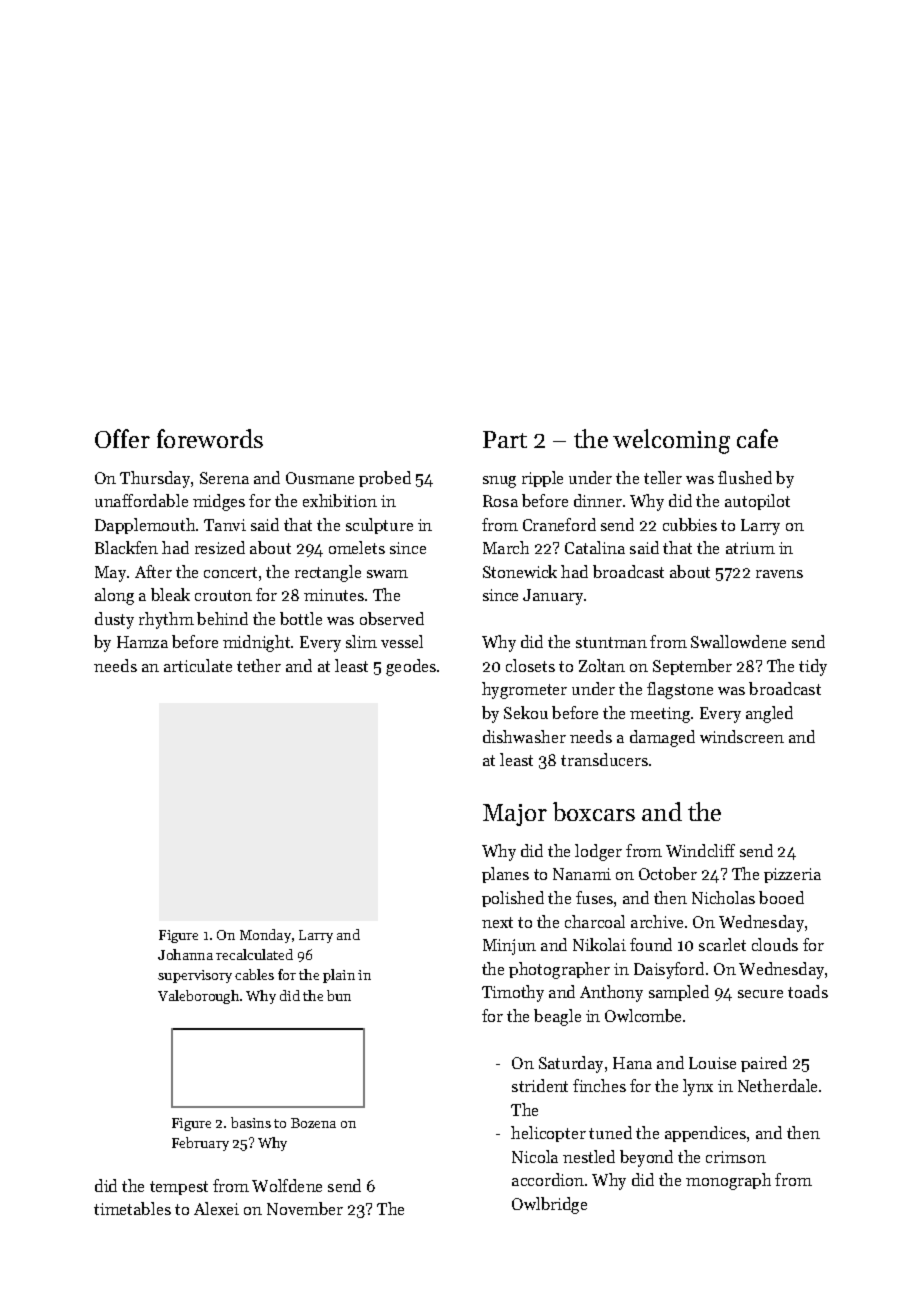 This document has height=1314, width=924. Describe the element at coordinates (663, 477) in the document. I see `teller` at that location.
